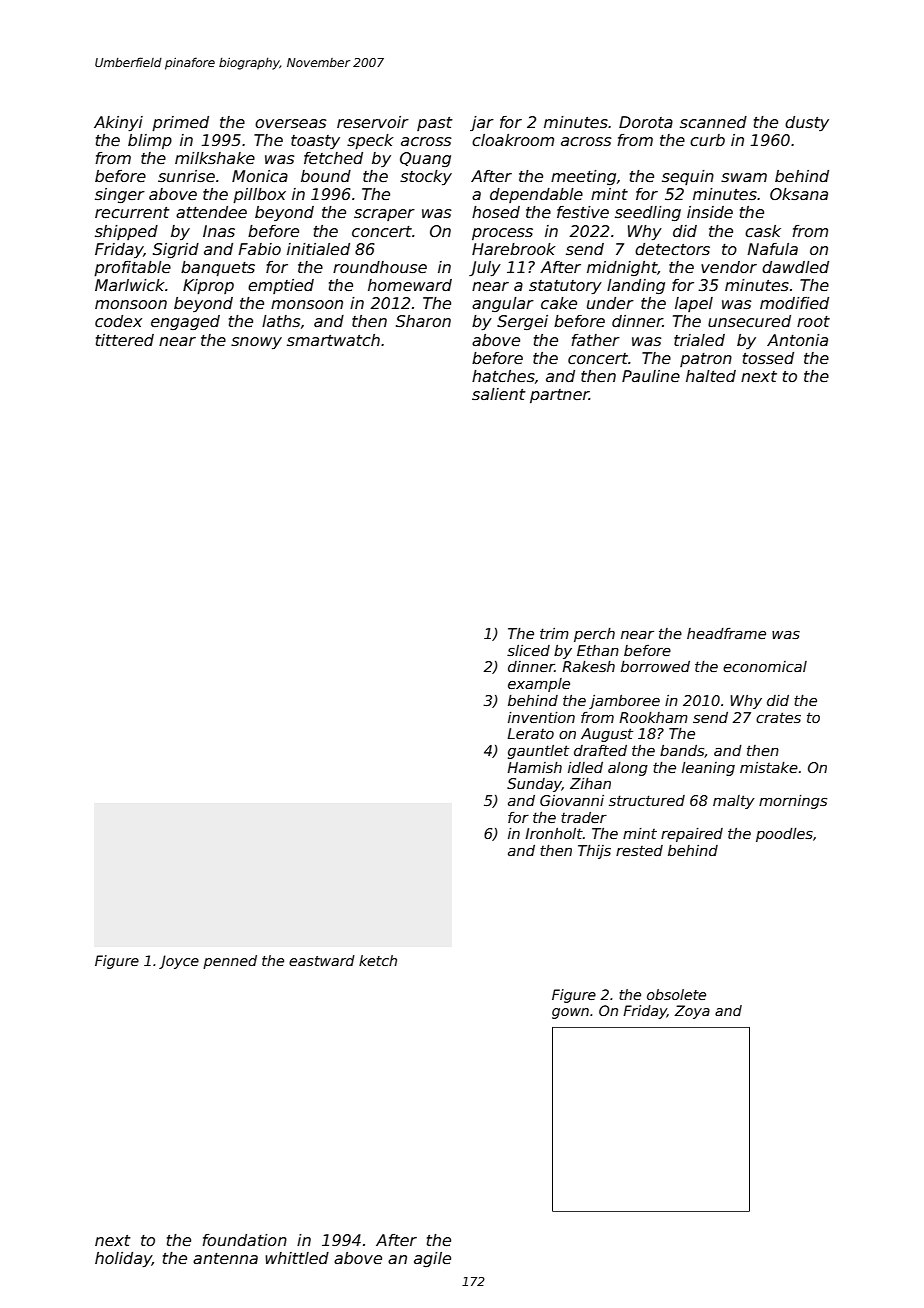  What do you see at coordinates (378, 960) in the image?
I see `ketch` at bounding box center [378, 960].
